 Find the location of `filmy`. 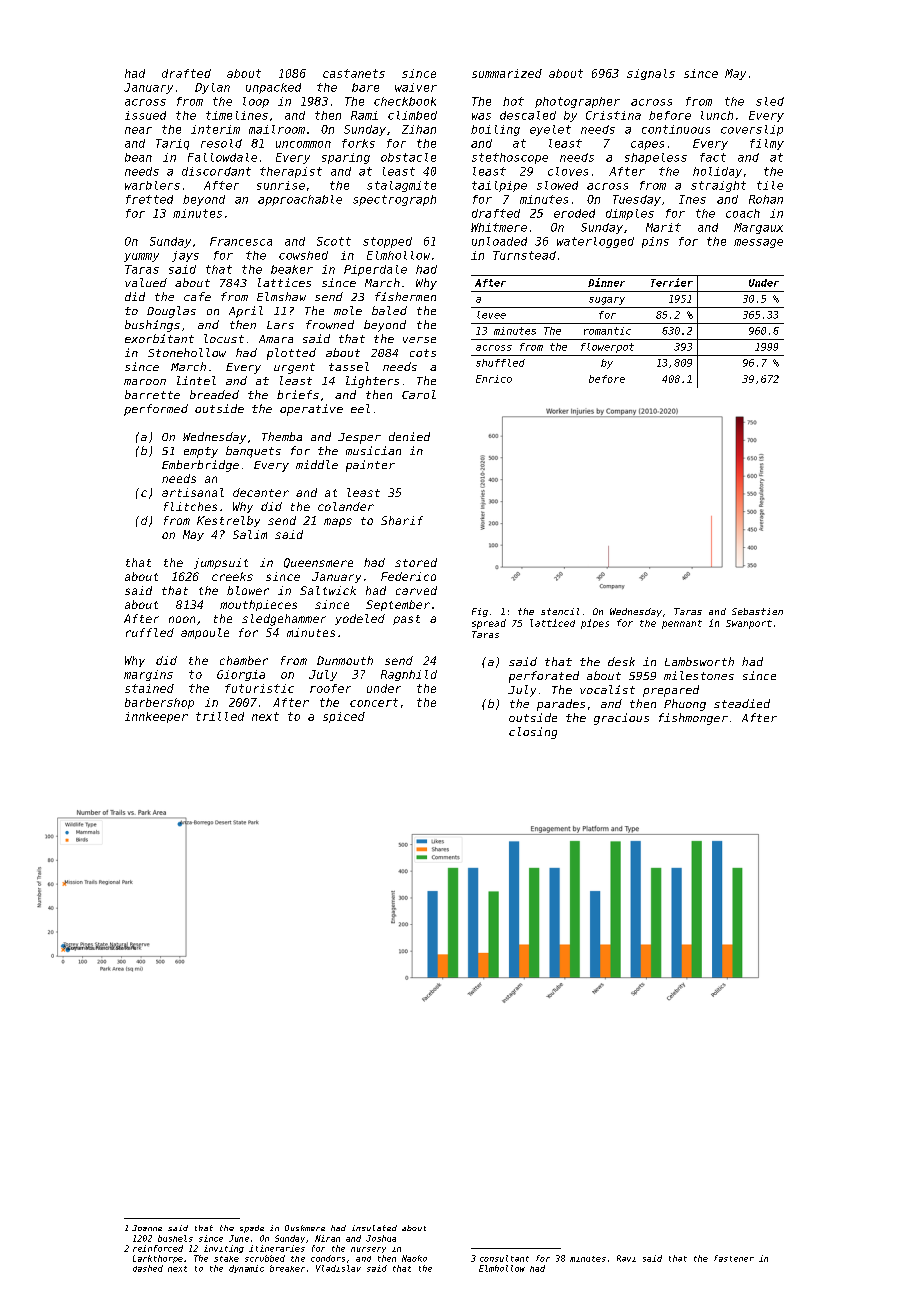

filmy is located at coordinates (767, 144).
